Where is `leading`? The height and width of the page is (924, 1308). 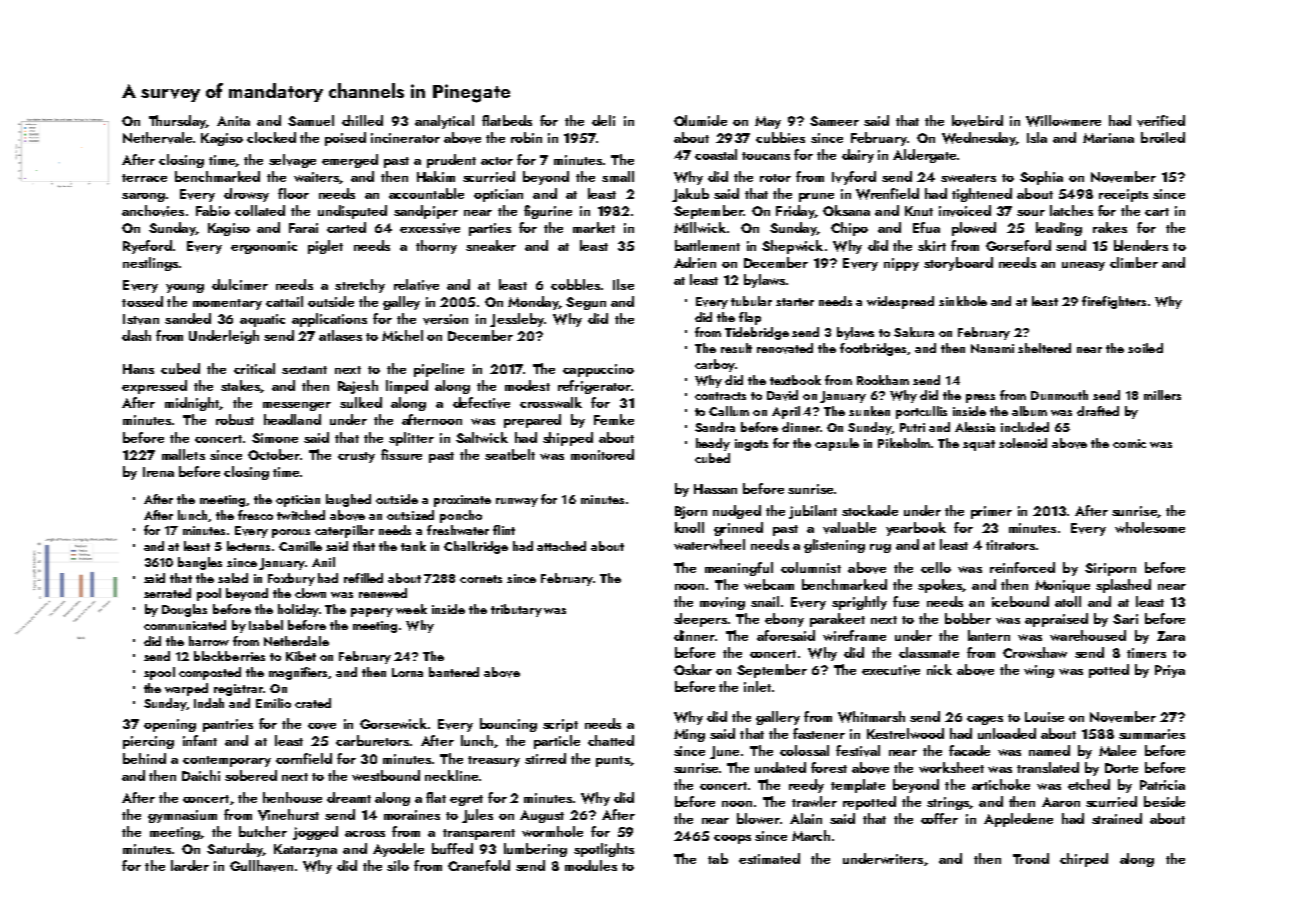 leading is located at coordinates (1059, 229).
